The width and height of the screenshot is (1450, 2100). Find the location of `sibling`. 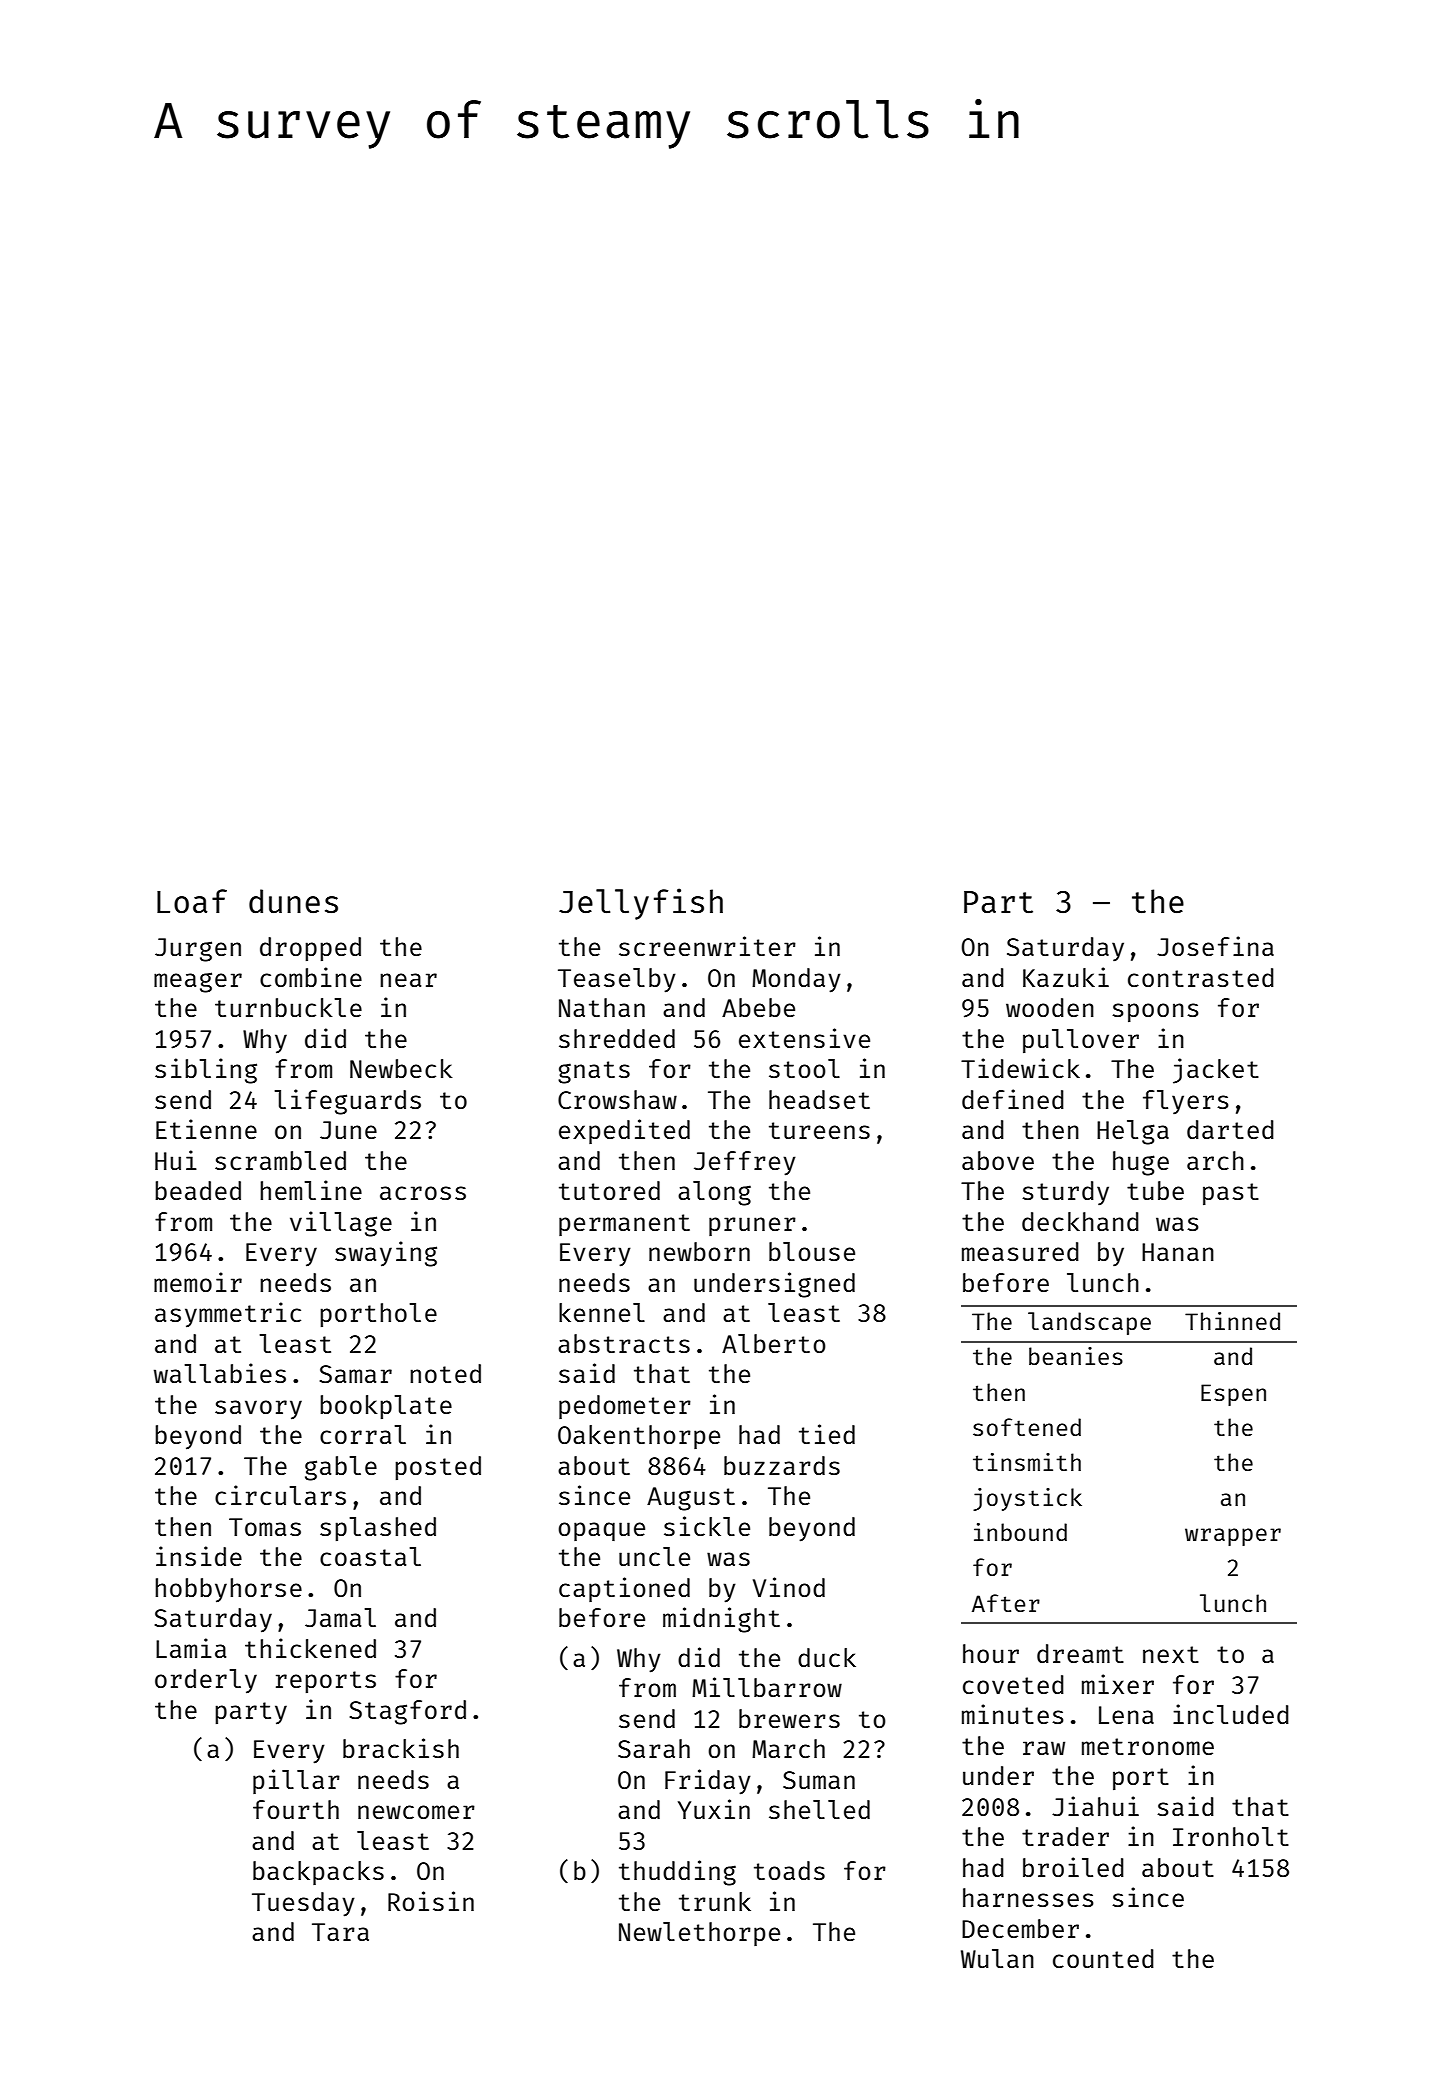

sibling is located at coordinates (206, 1071).
